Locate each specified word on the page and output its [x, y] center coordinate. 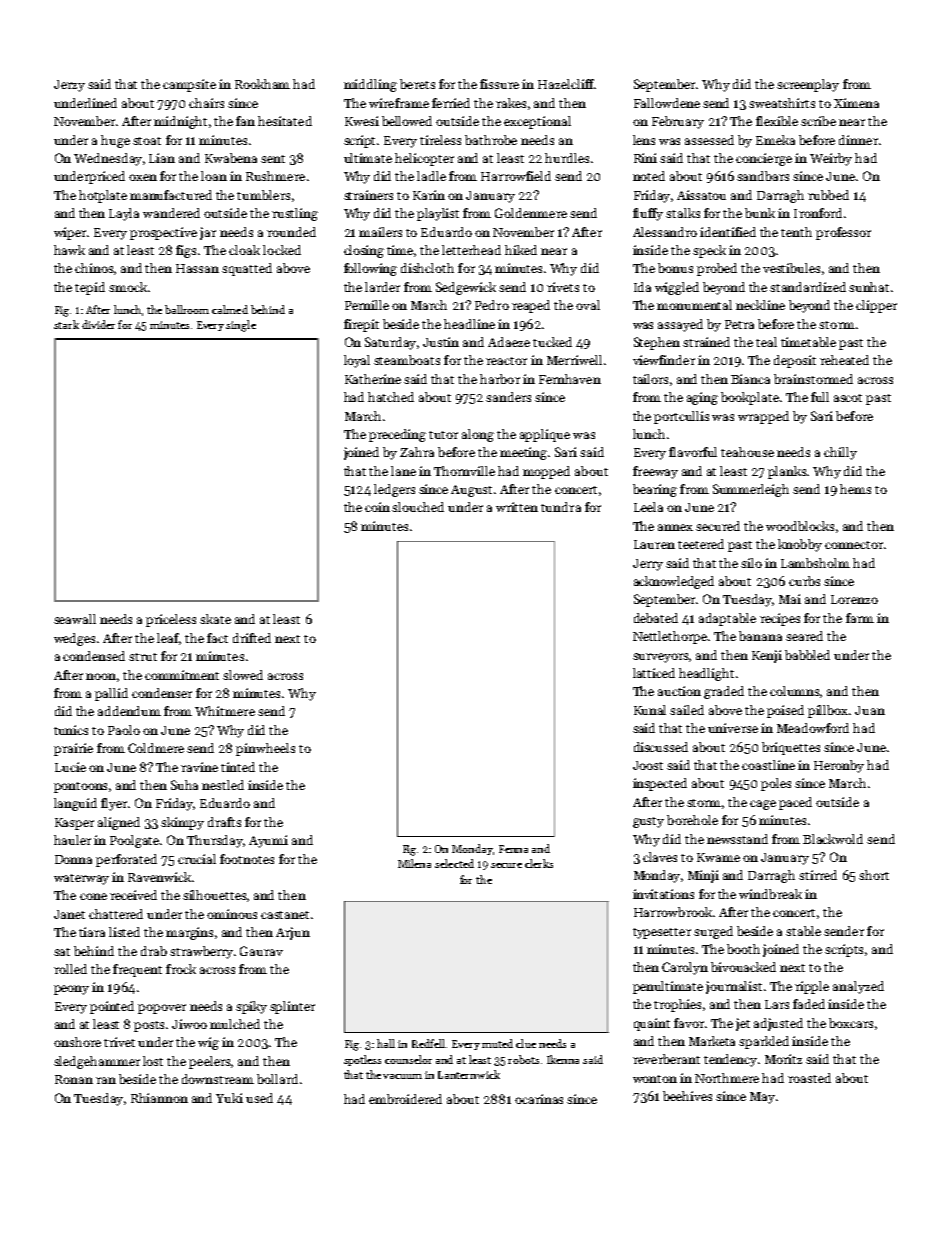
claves [660, 857]
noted [649, 176]
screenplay [808, 85]
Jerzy [69, 86]
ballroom [187, 309]
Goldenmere [531, 213]
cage [763, 805]
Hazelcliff [566, 84]
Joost [648, 765]
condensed [94, 656]
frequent [137, 970]
